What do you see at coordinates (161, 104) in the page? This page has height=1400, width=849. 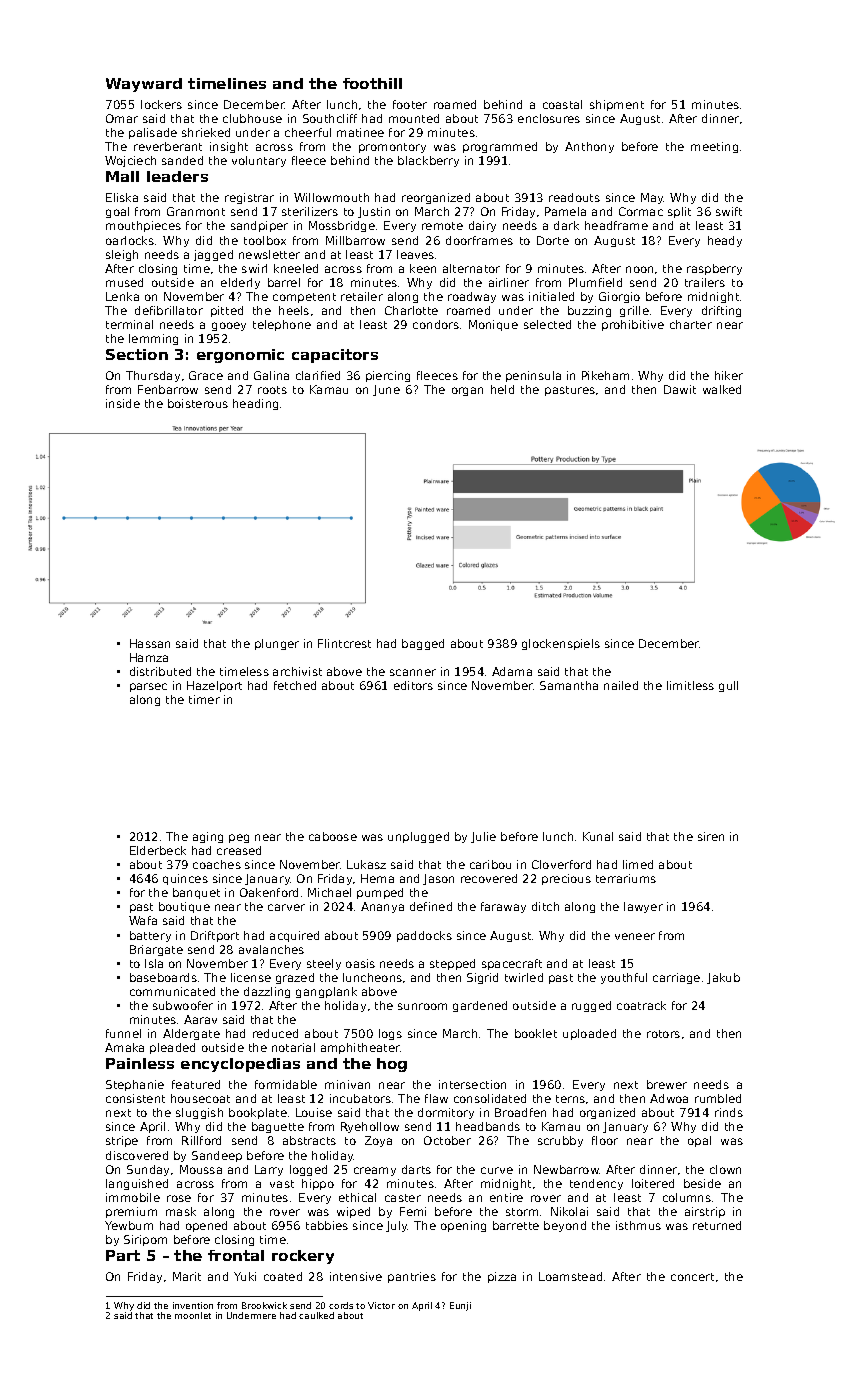 I see `lockers` at bounding box center [161, 104].
